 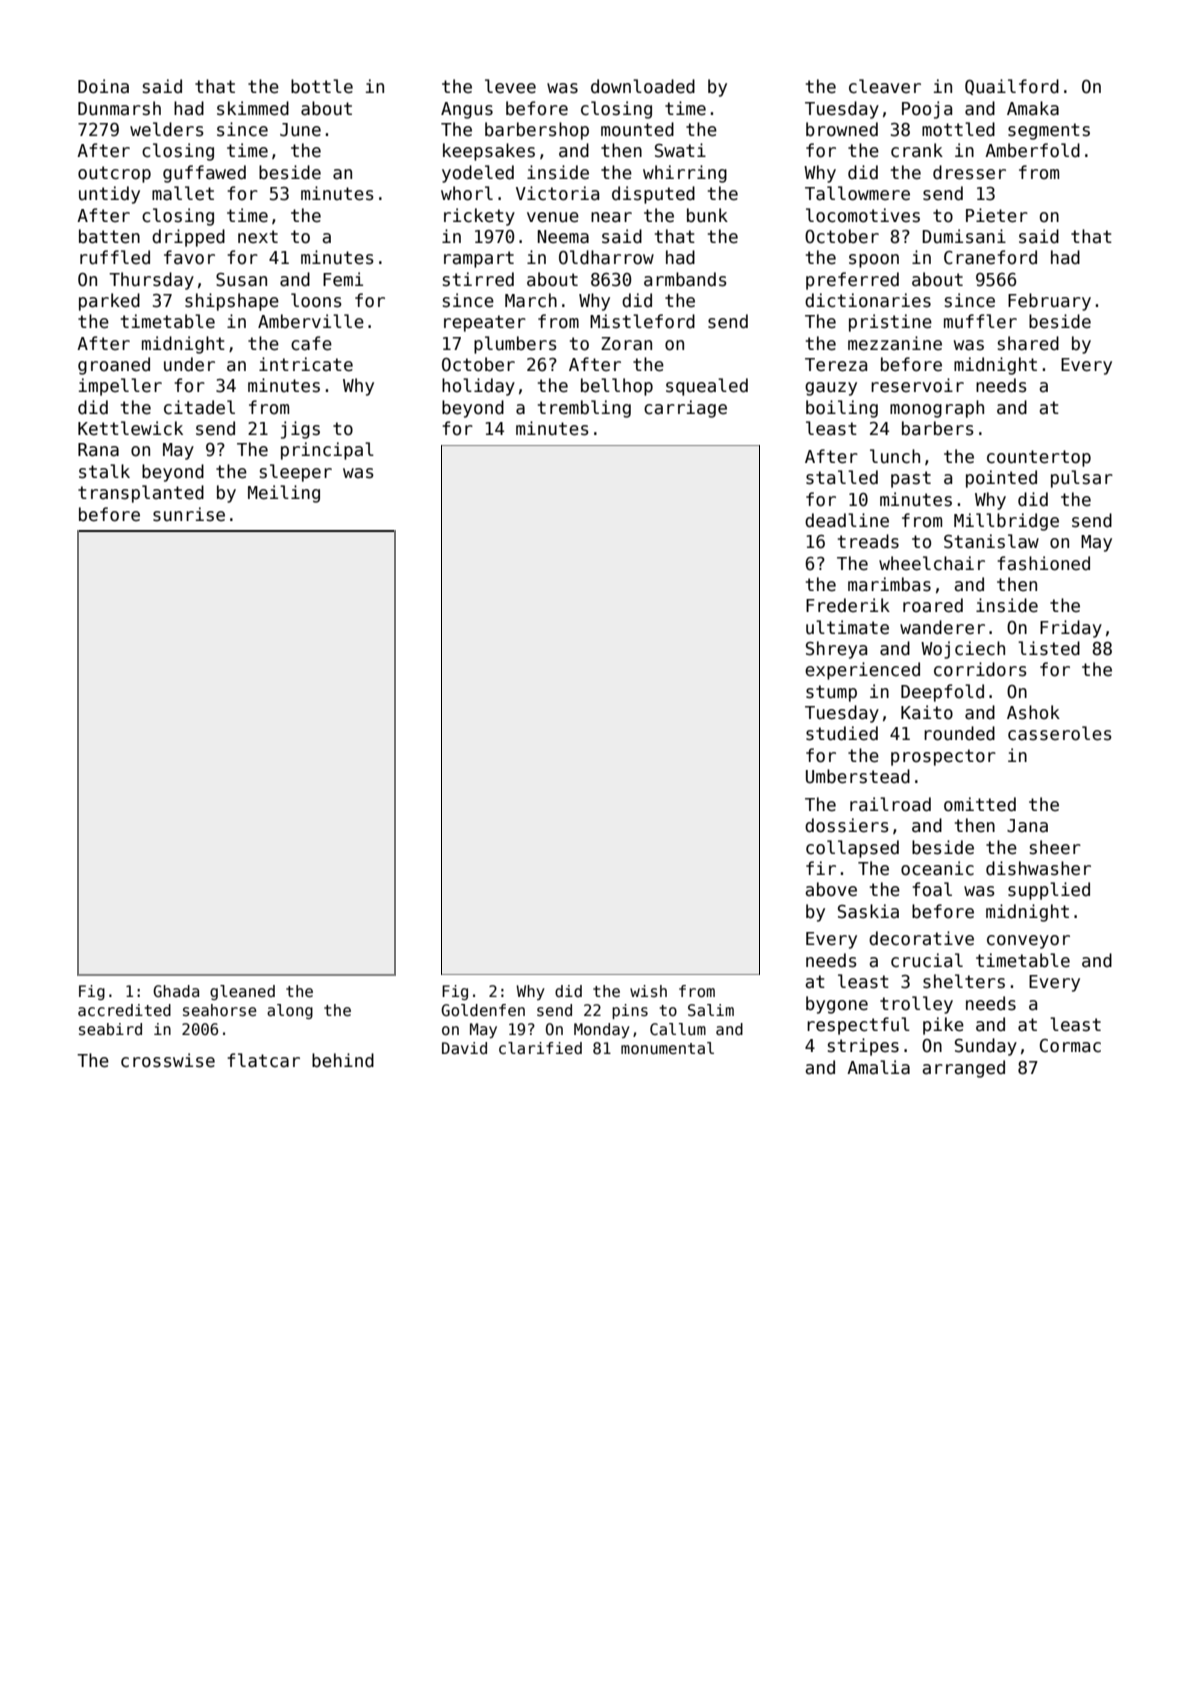 What do you see at coordinates (176, 991) in the screenshot?
I see `Ghada` at bounding box center [176, 991].
